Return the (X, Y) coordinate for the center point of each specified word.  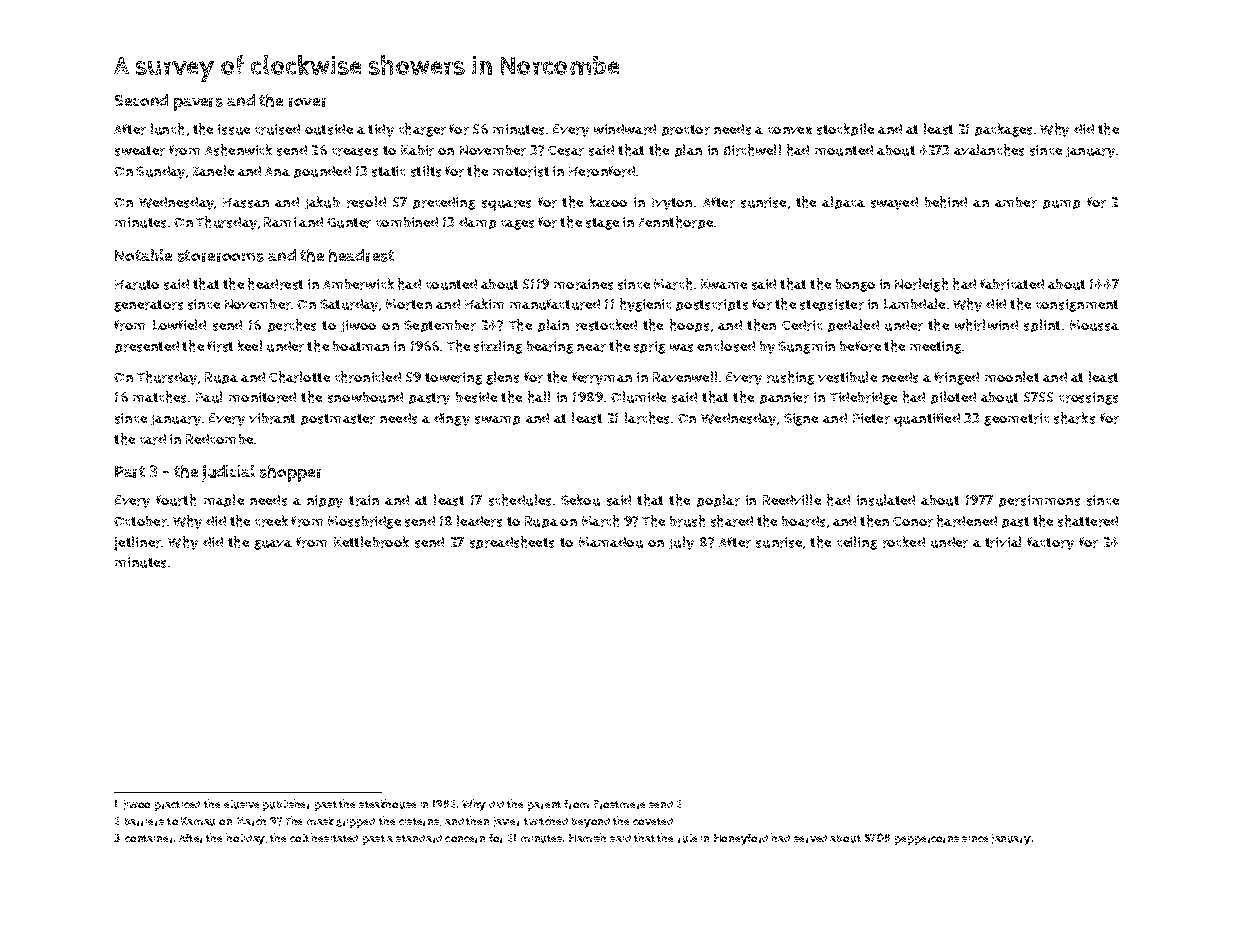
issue (234, 129)
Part (130, 472)
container (148, 839)
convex (790, 130)
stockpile (845, 129)
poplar (718, 500)
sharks (1074, 418)
